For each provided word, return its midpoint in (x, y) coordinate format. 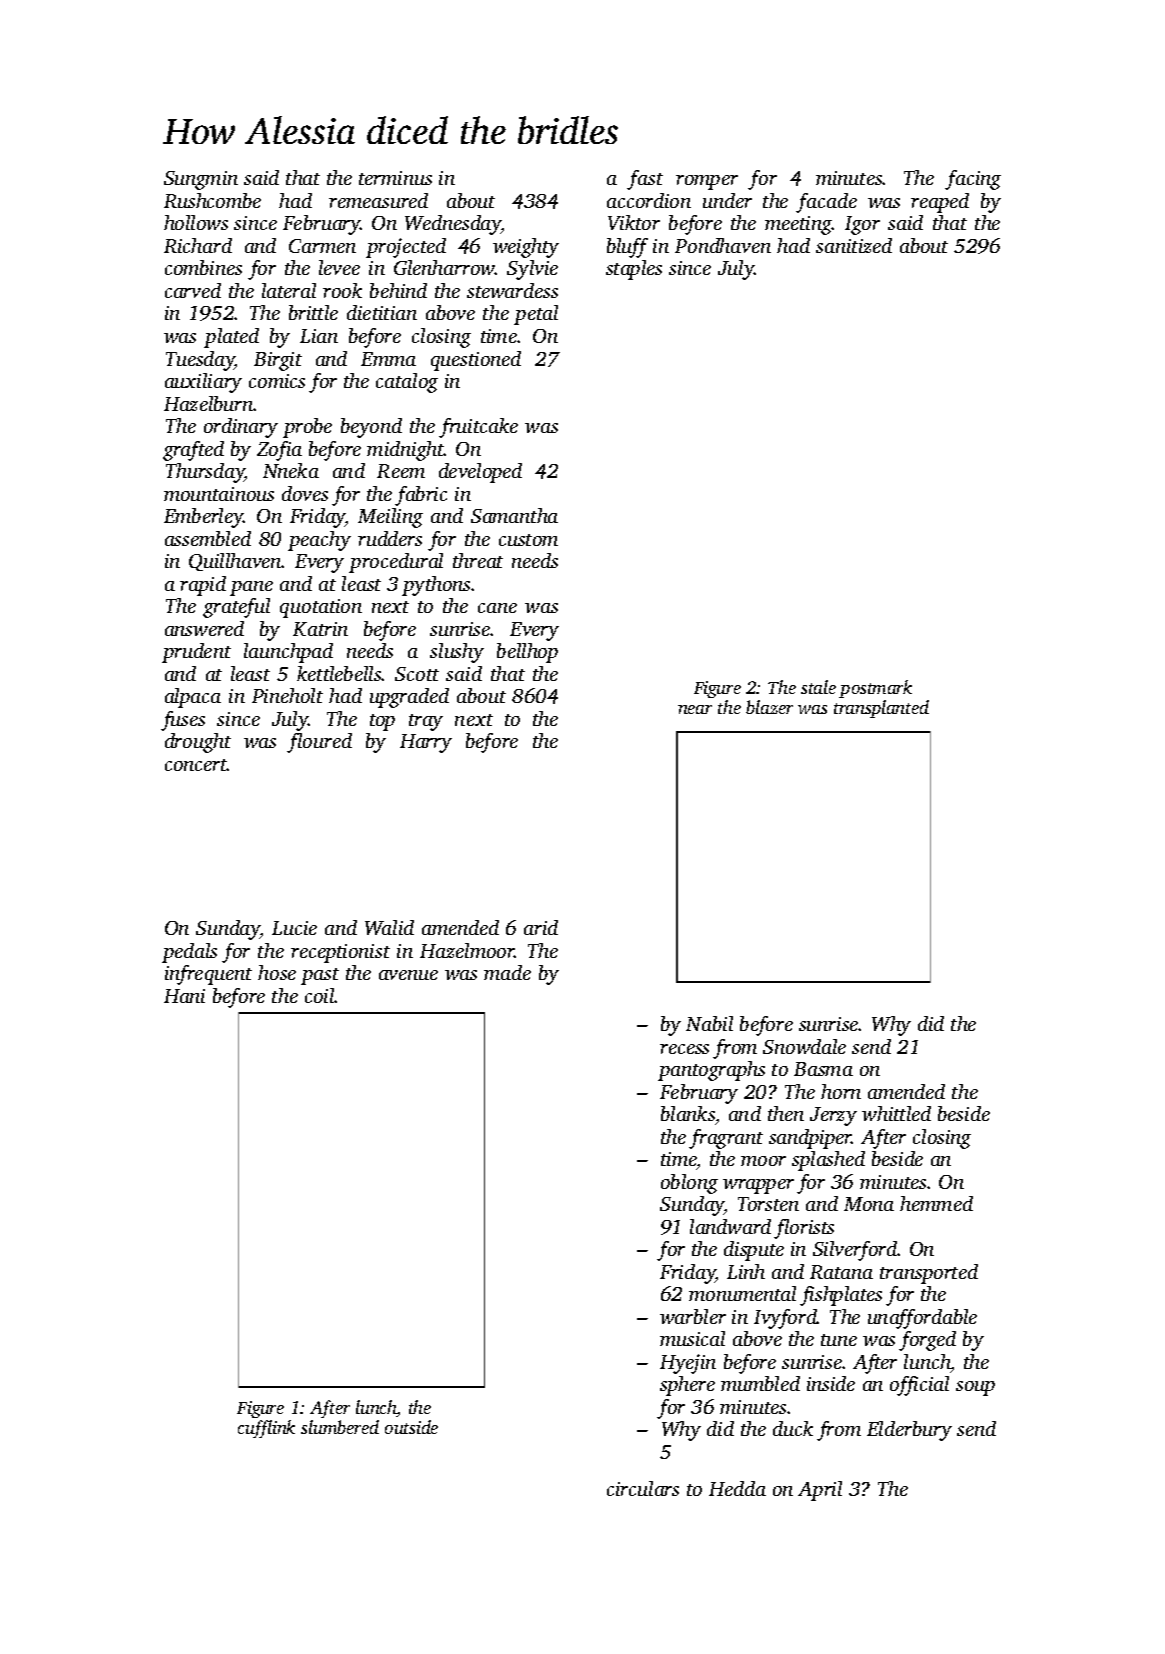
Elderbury (909, 1431)
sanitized (854, 245)
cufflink (266, 1429)
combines (203, 267)
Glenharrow (444, 267)
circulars (643, 1488)
